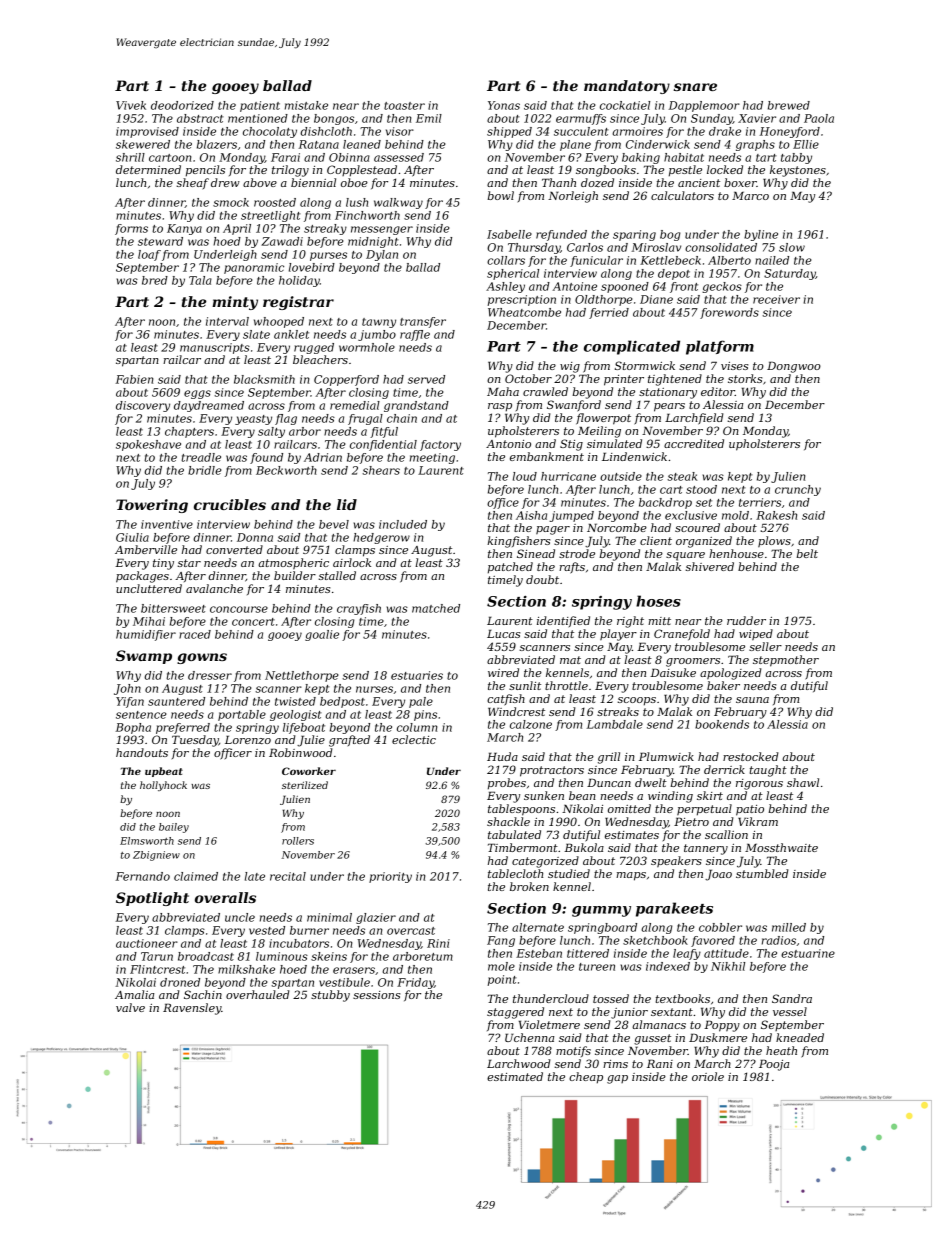  What do you see at coordinates (192, 1009) in the image?
I see `Ravensley` at bounding box center [192, 1009].
